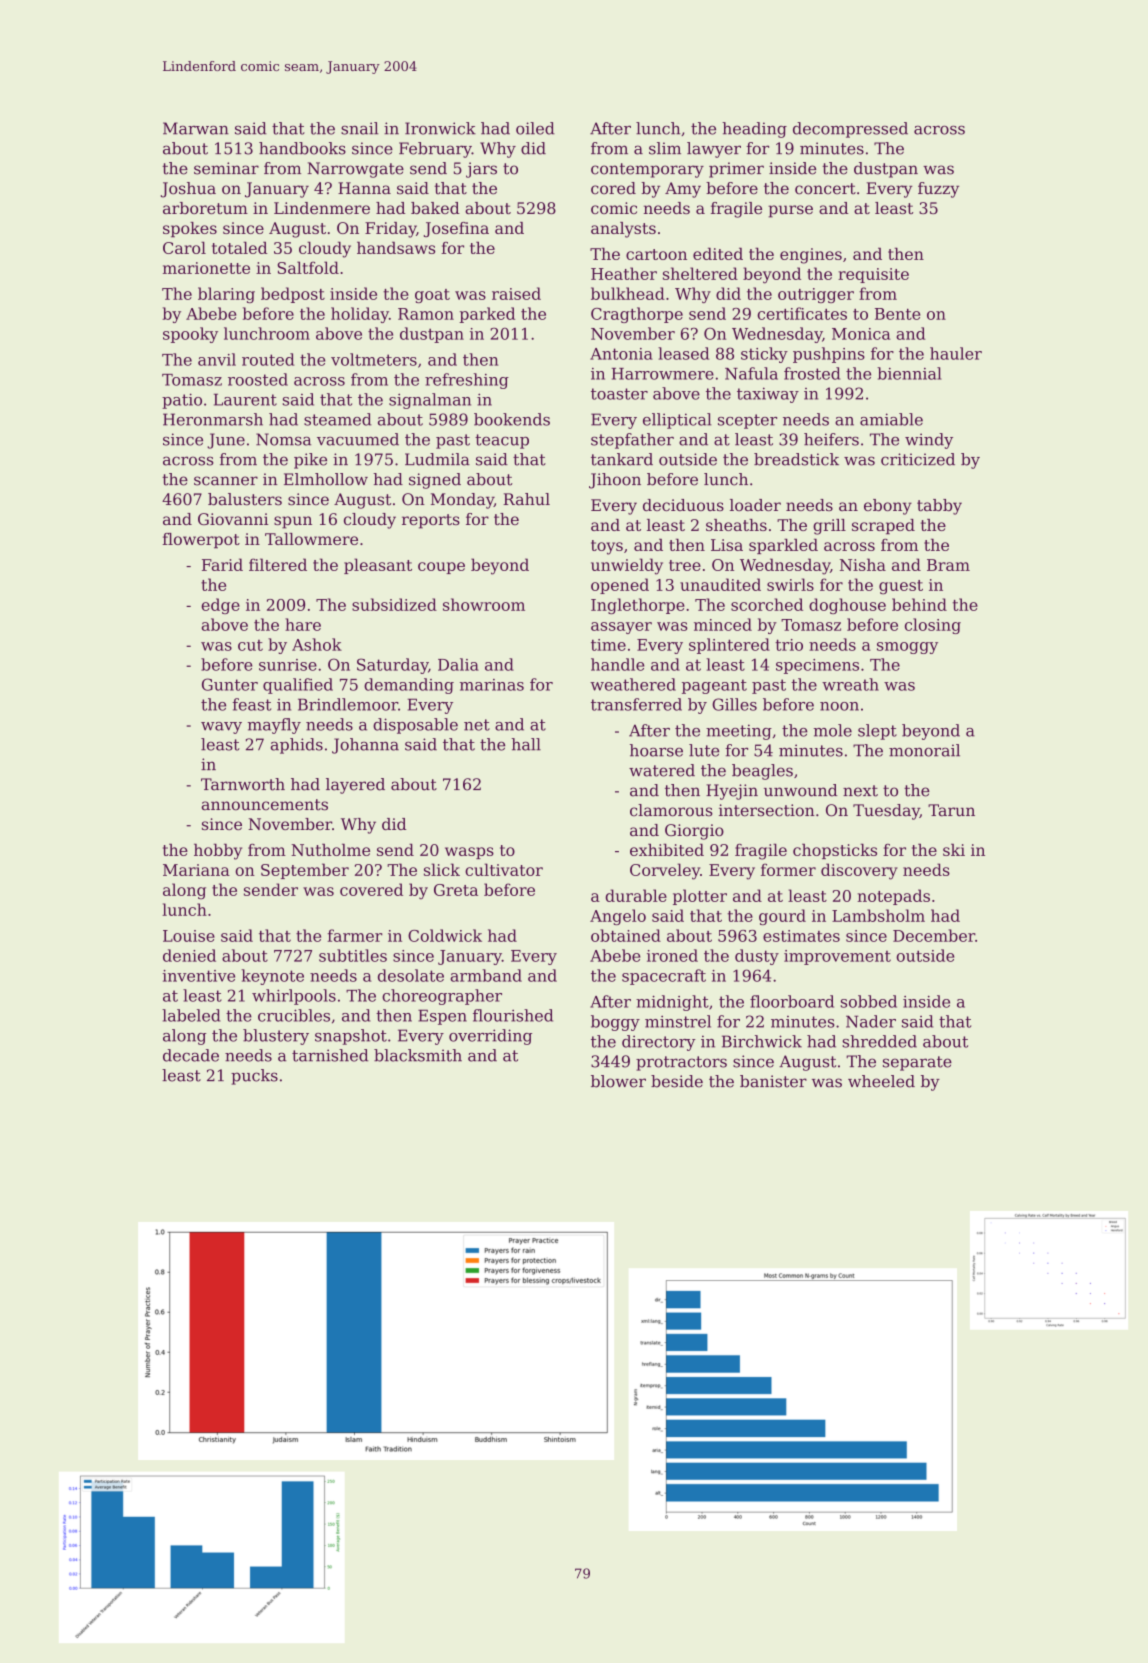 The height and width of the screenshot is (1663, 1148). Describe the element at coordinates (881, 1081) in the screenshot. I see `wheeled` at that location.
